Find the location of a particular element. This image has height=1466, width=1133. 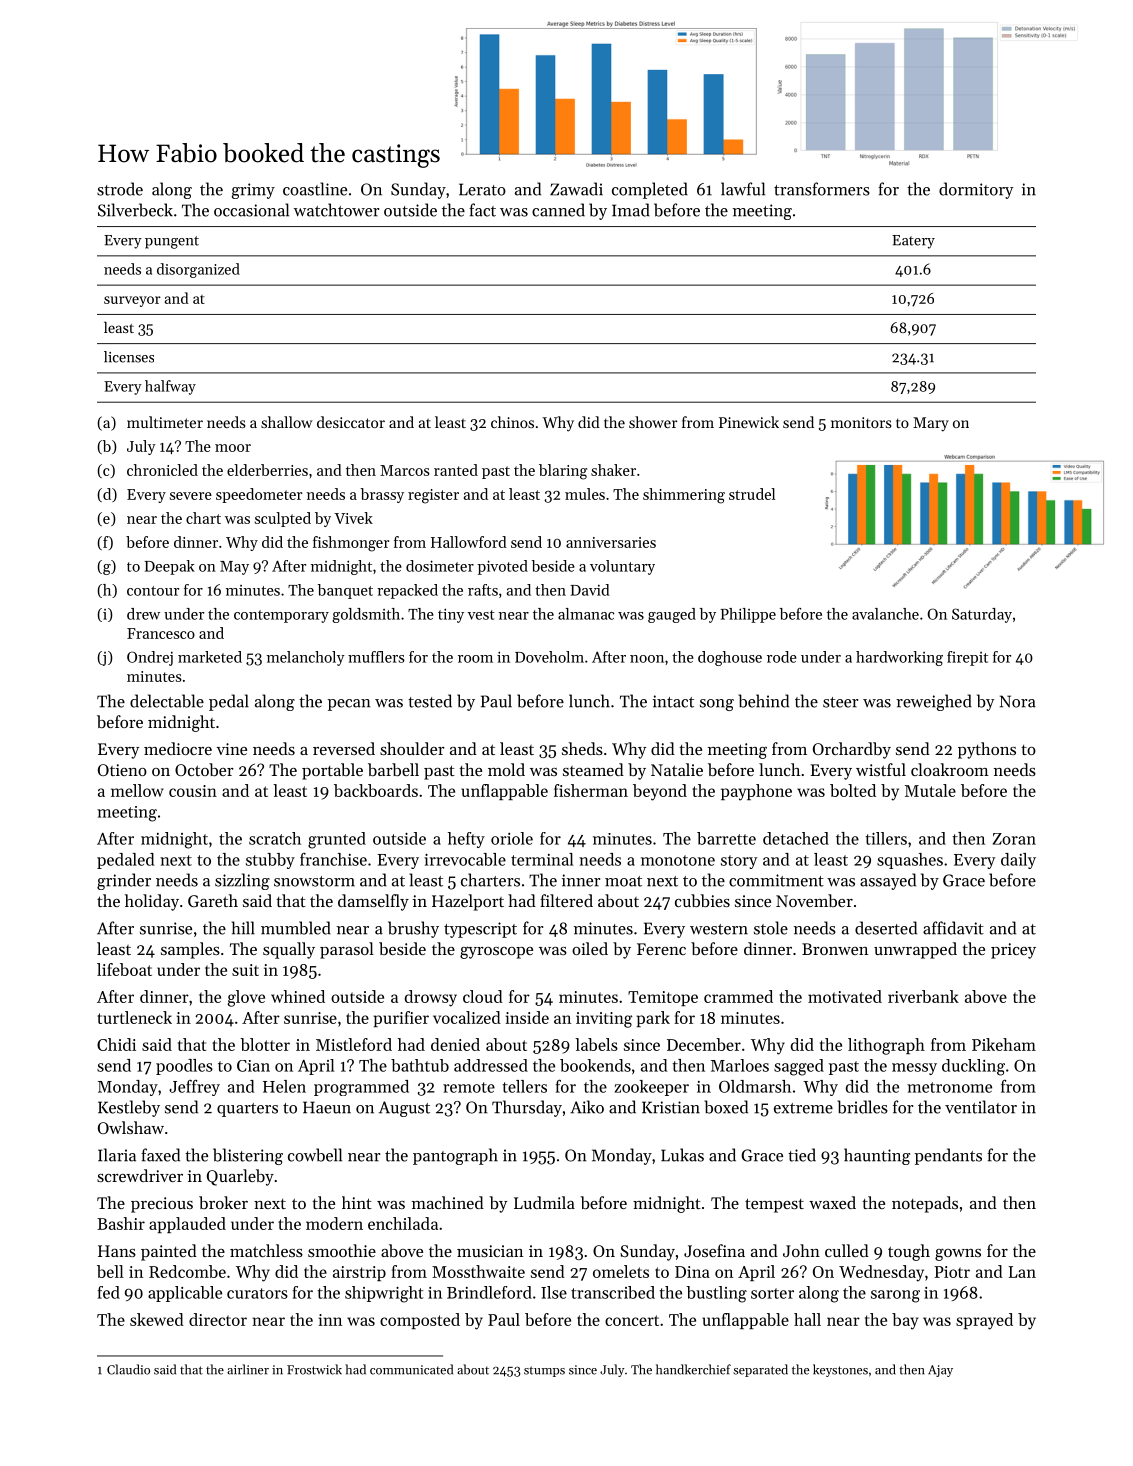

Mossthwaite is located at coordinates (478, 1271).
